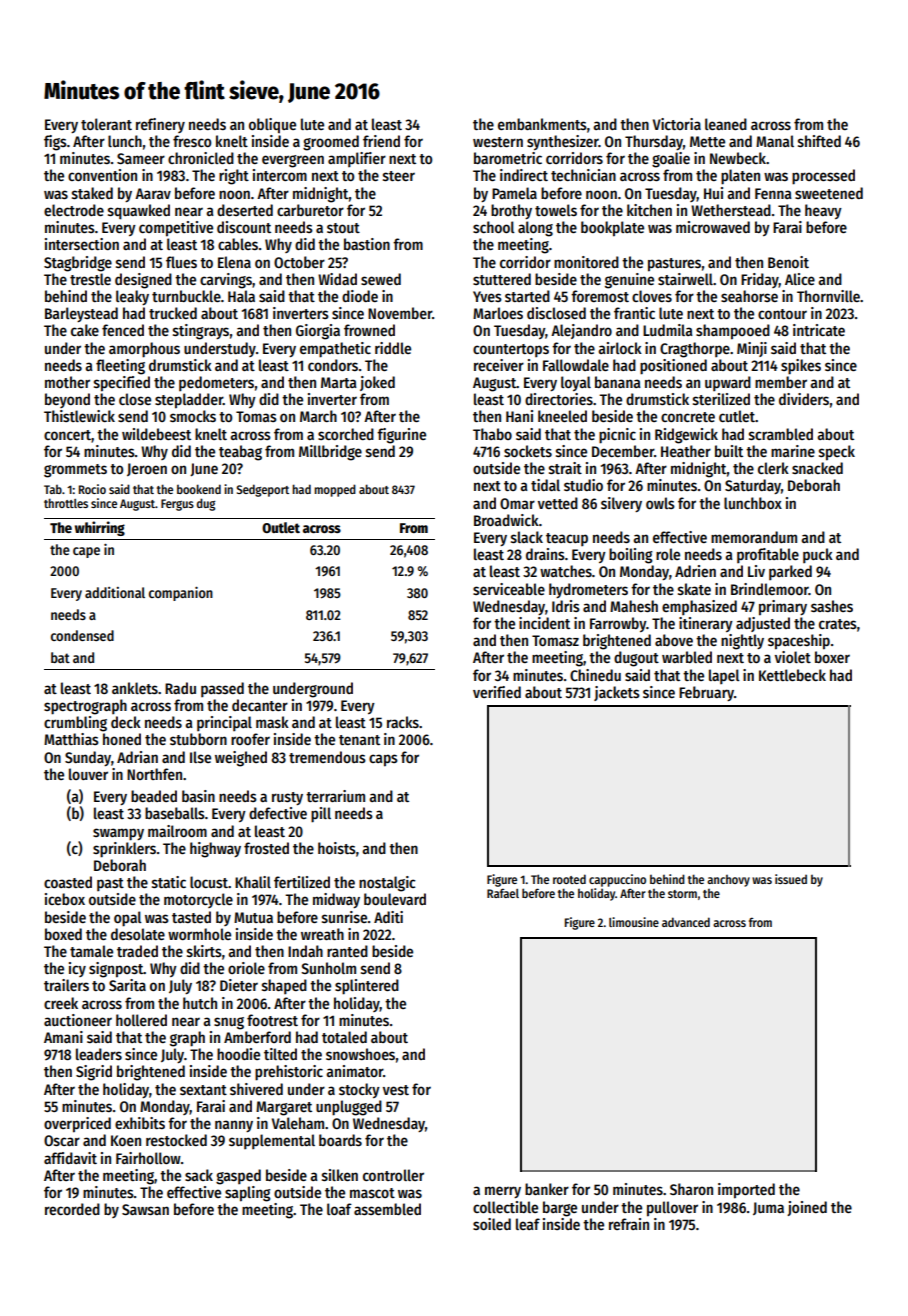  I want to click on companion, so click(181, 594).
